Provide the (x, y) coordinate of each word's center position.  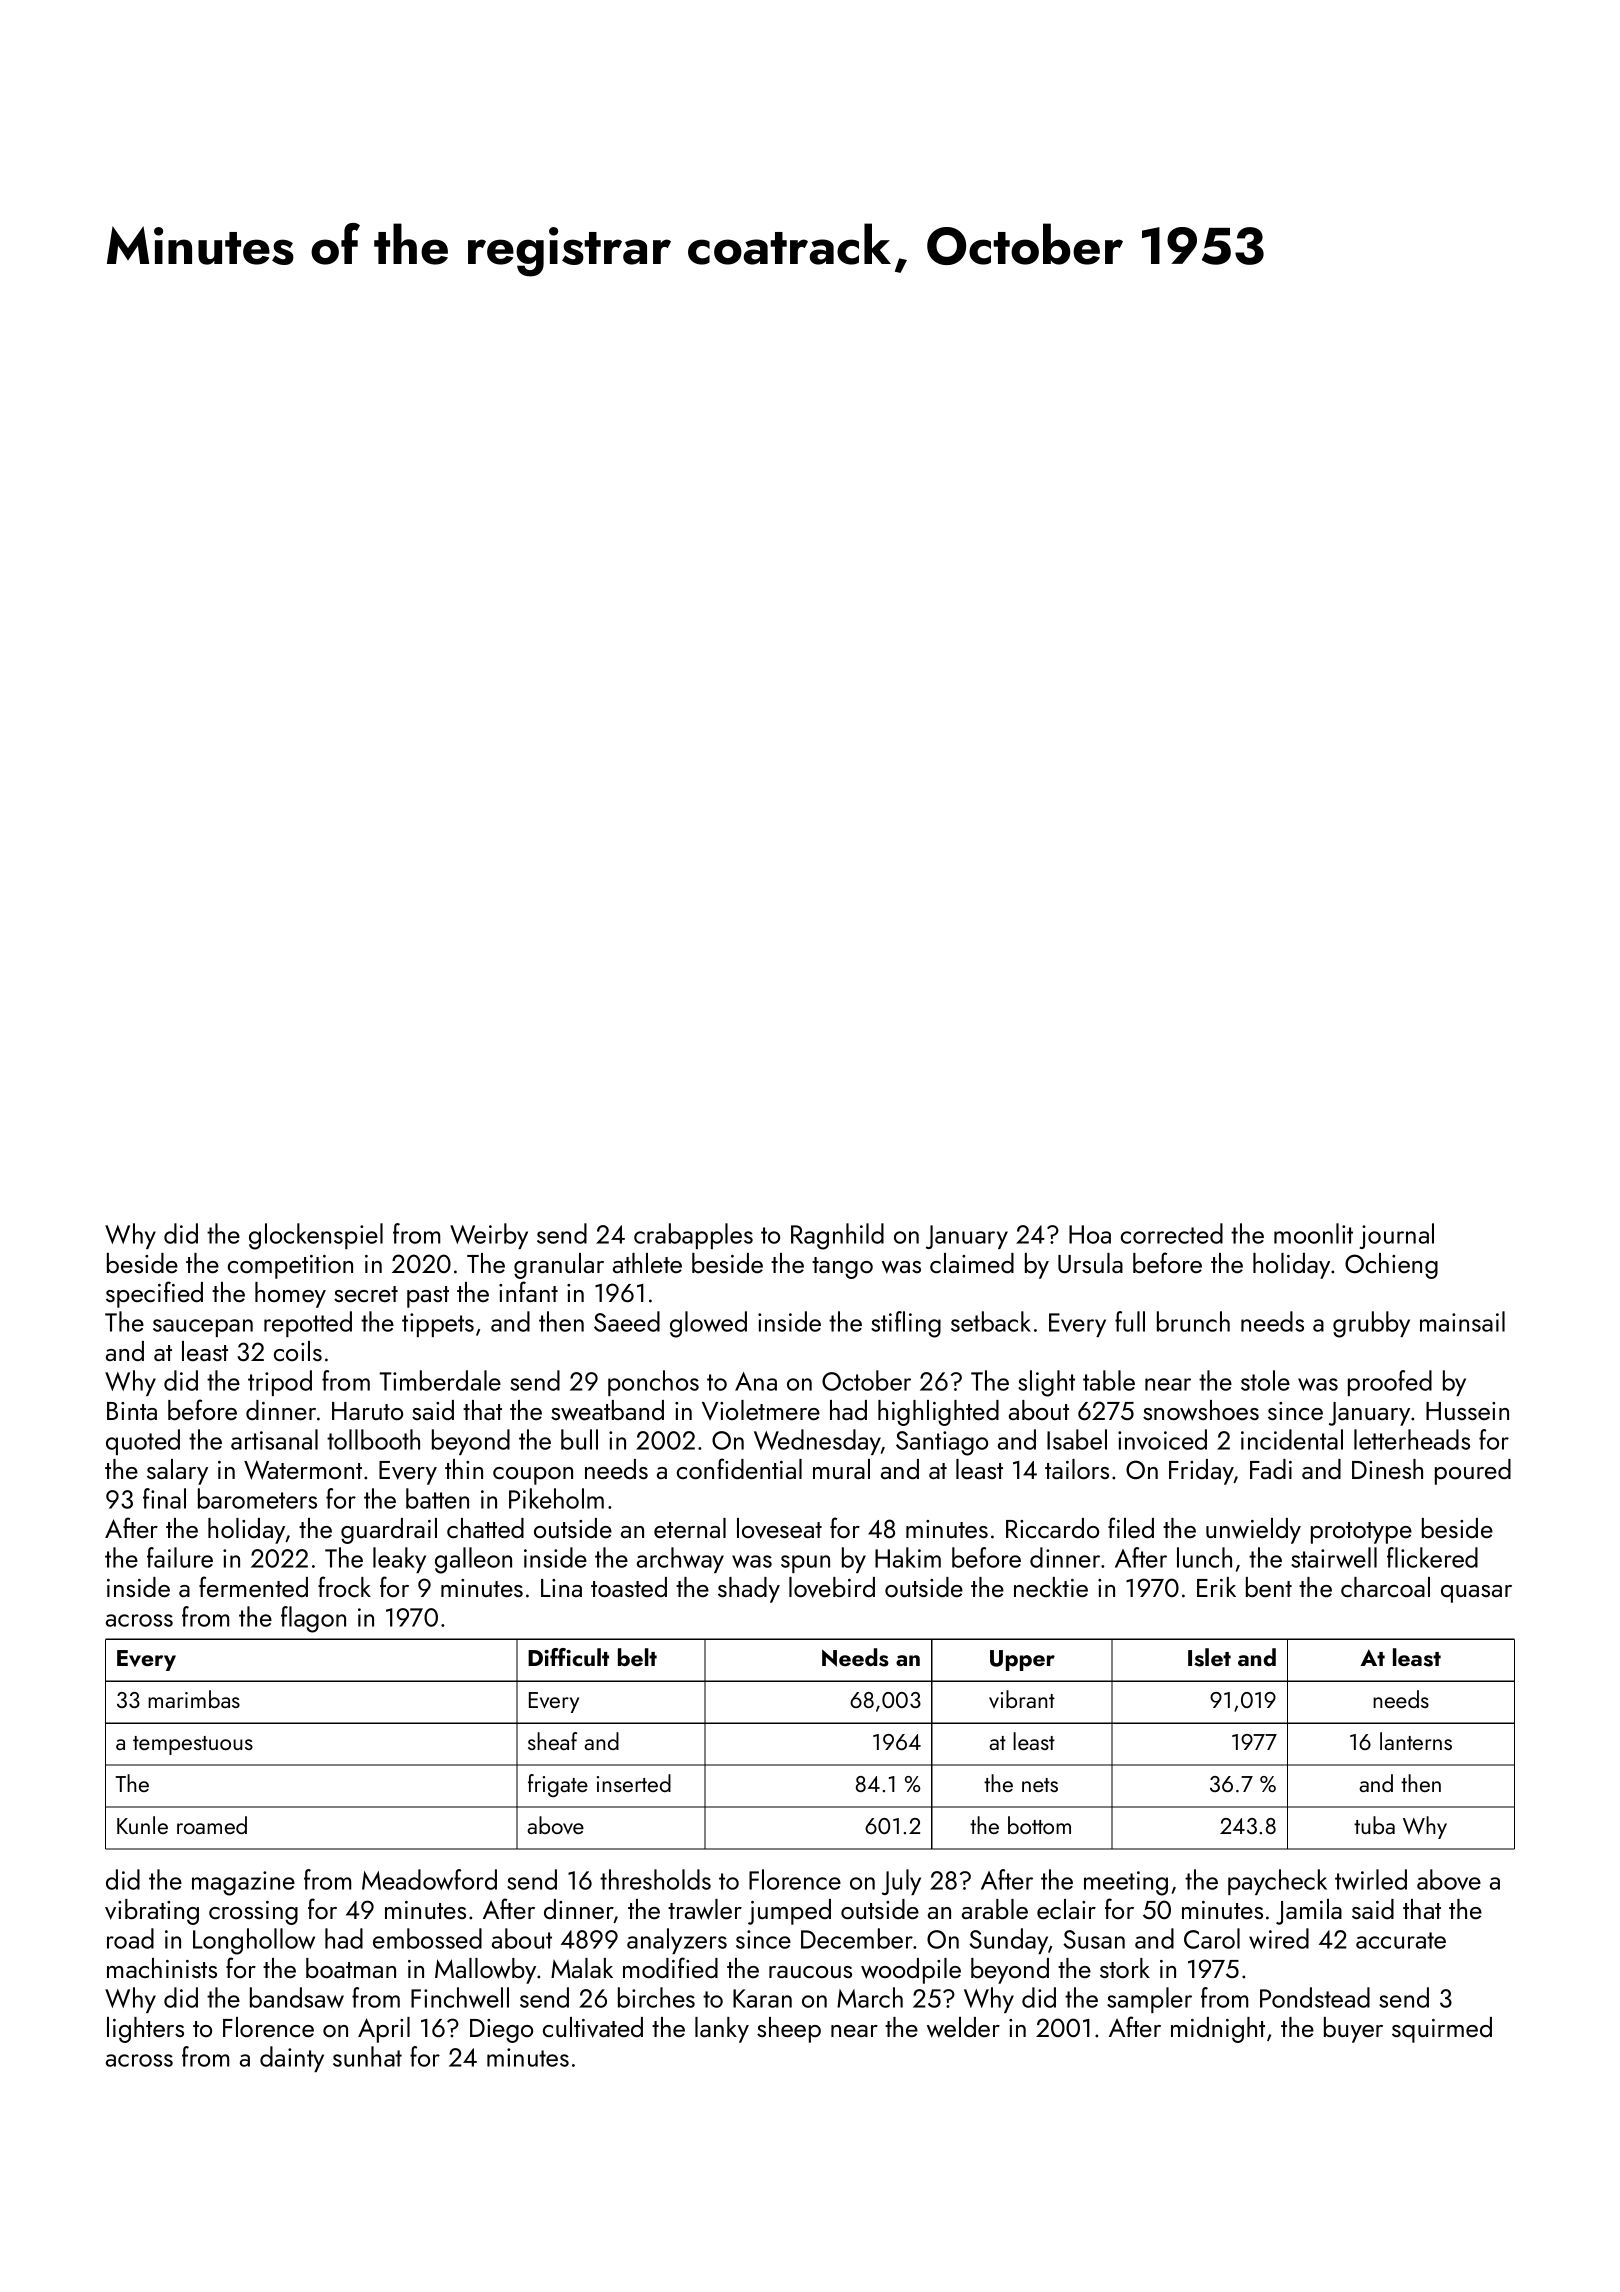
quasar (1476, 1594)
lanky (722, 2030)
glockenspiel (316, 1236)
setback (991, 1321)
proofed (1390, 1383)
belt (637, 1657)
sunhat (367, 2056)
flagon (313, 1619)
